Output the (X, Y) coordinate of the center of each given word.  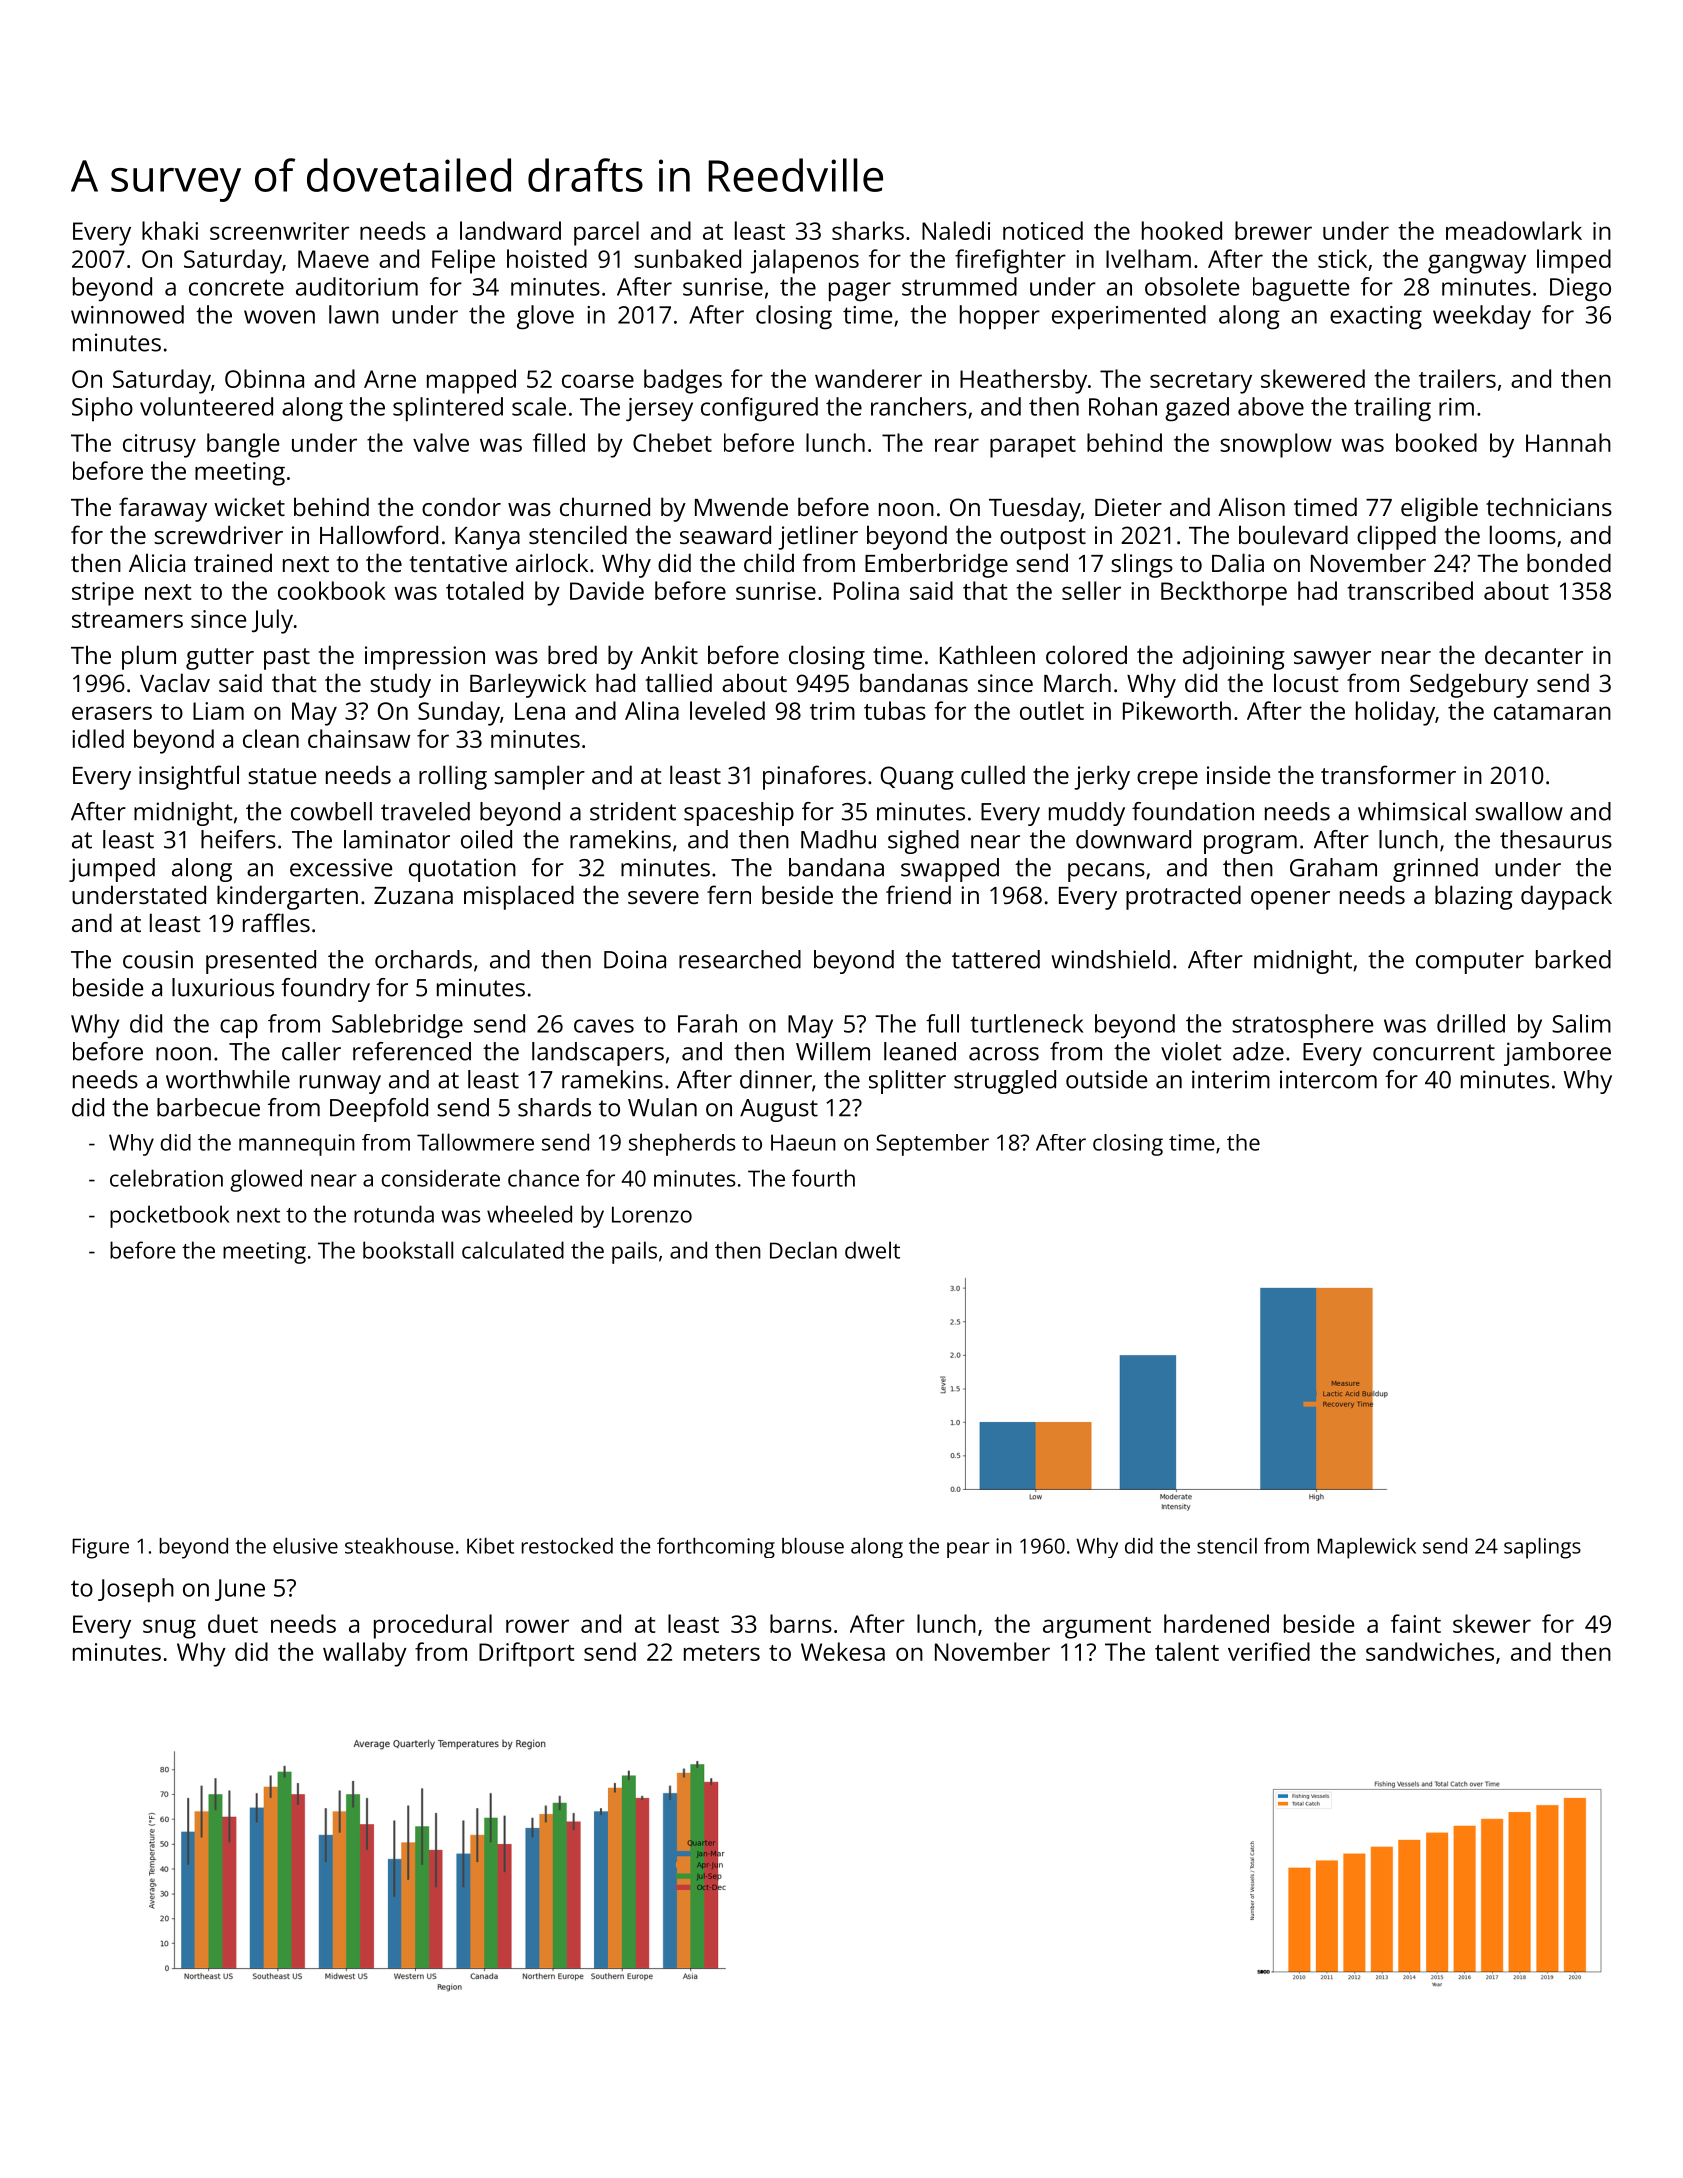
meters (722, 1653)
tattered (996, 959)
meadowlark (1514, 230)
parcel (606, 233)
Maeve (333, 259)
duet (233, 1623)
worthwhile (228, 1079)
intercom (1328, 1079)
